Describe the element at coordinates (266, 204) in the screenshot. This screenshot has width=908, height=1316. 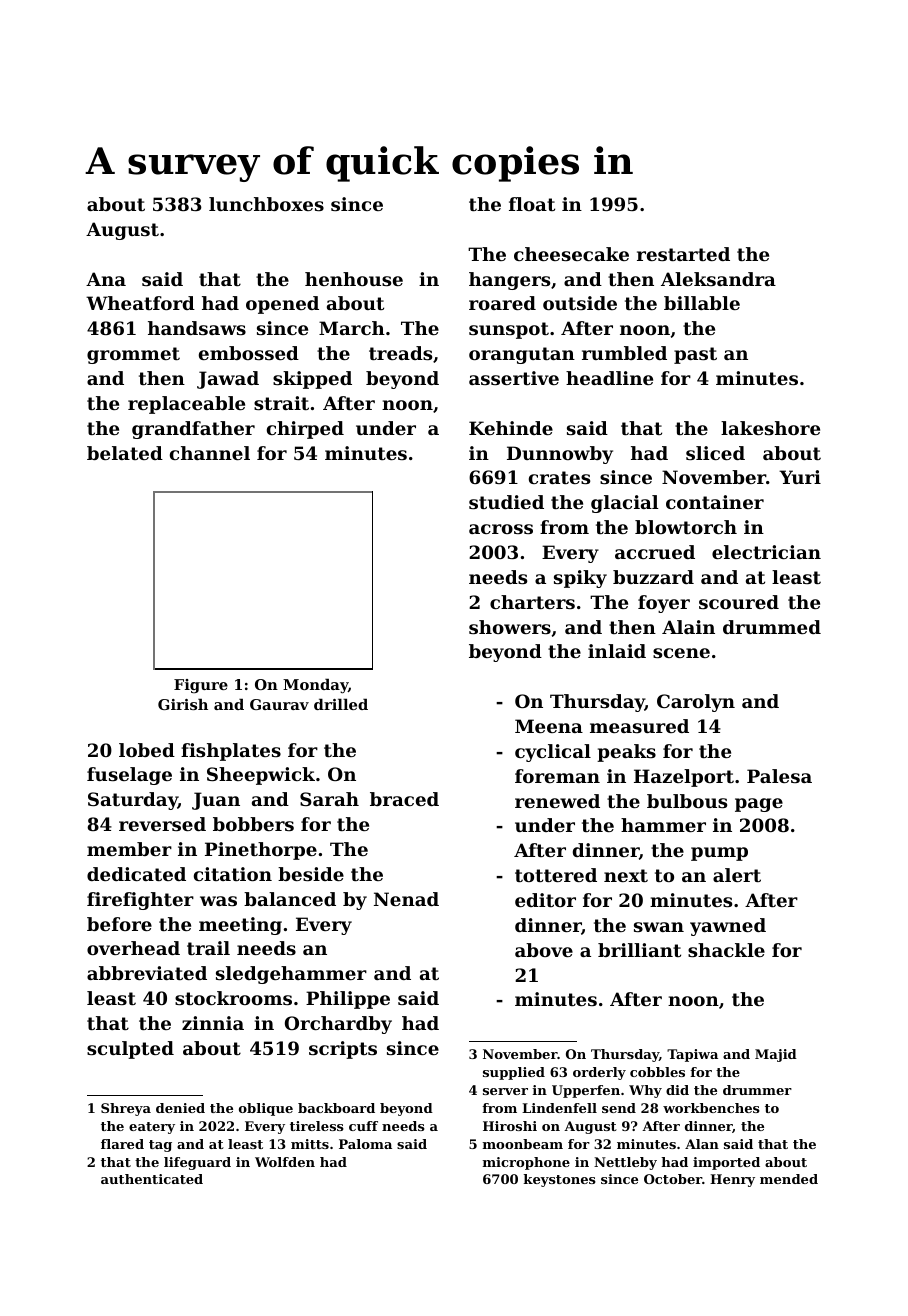
I see `lunchboxes` at that location.
